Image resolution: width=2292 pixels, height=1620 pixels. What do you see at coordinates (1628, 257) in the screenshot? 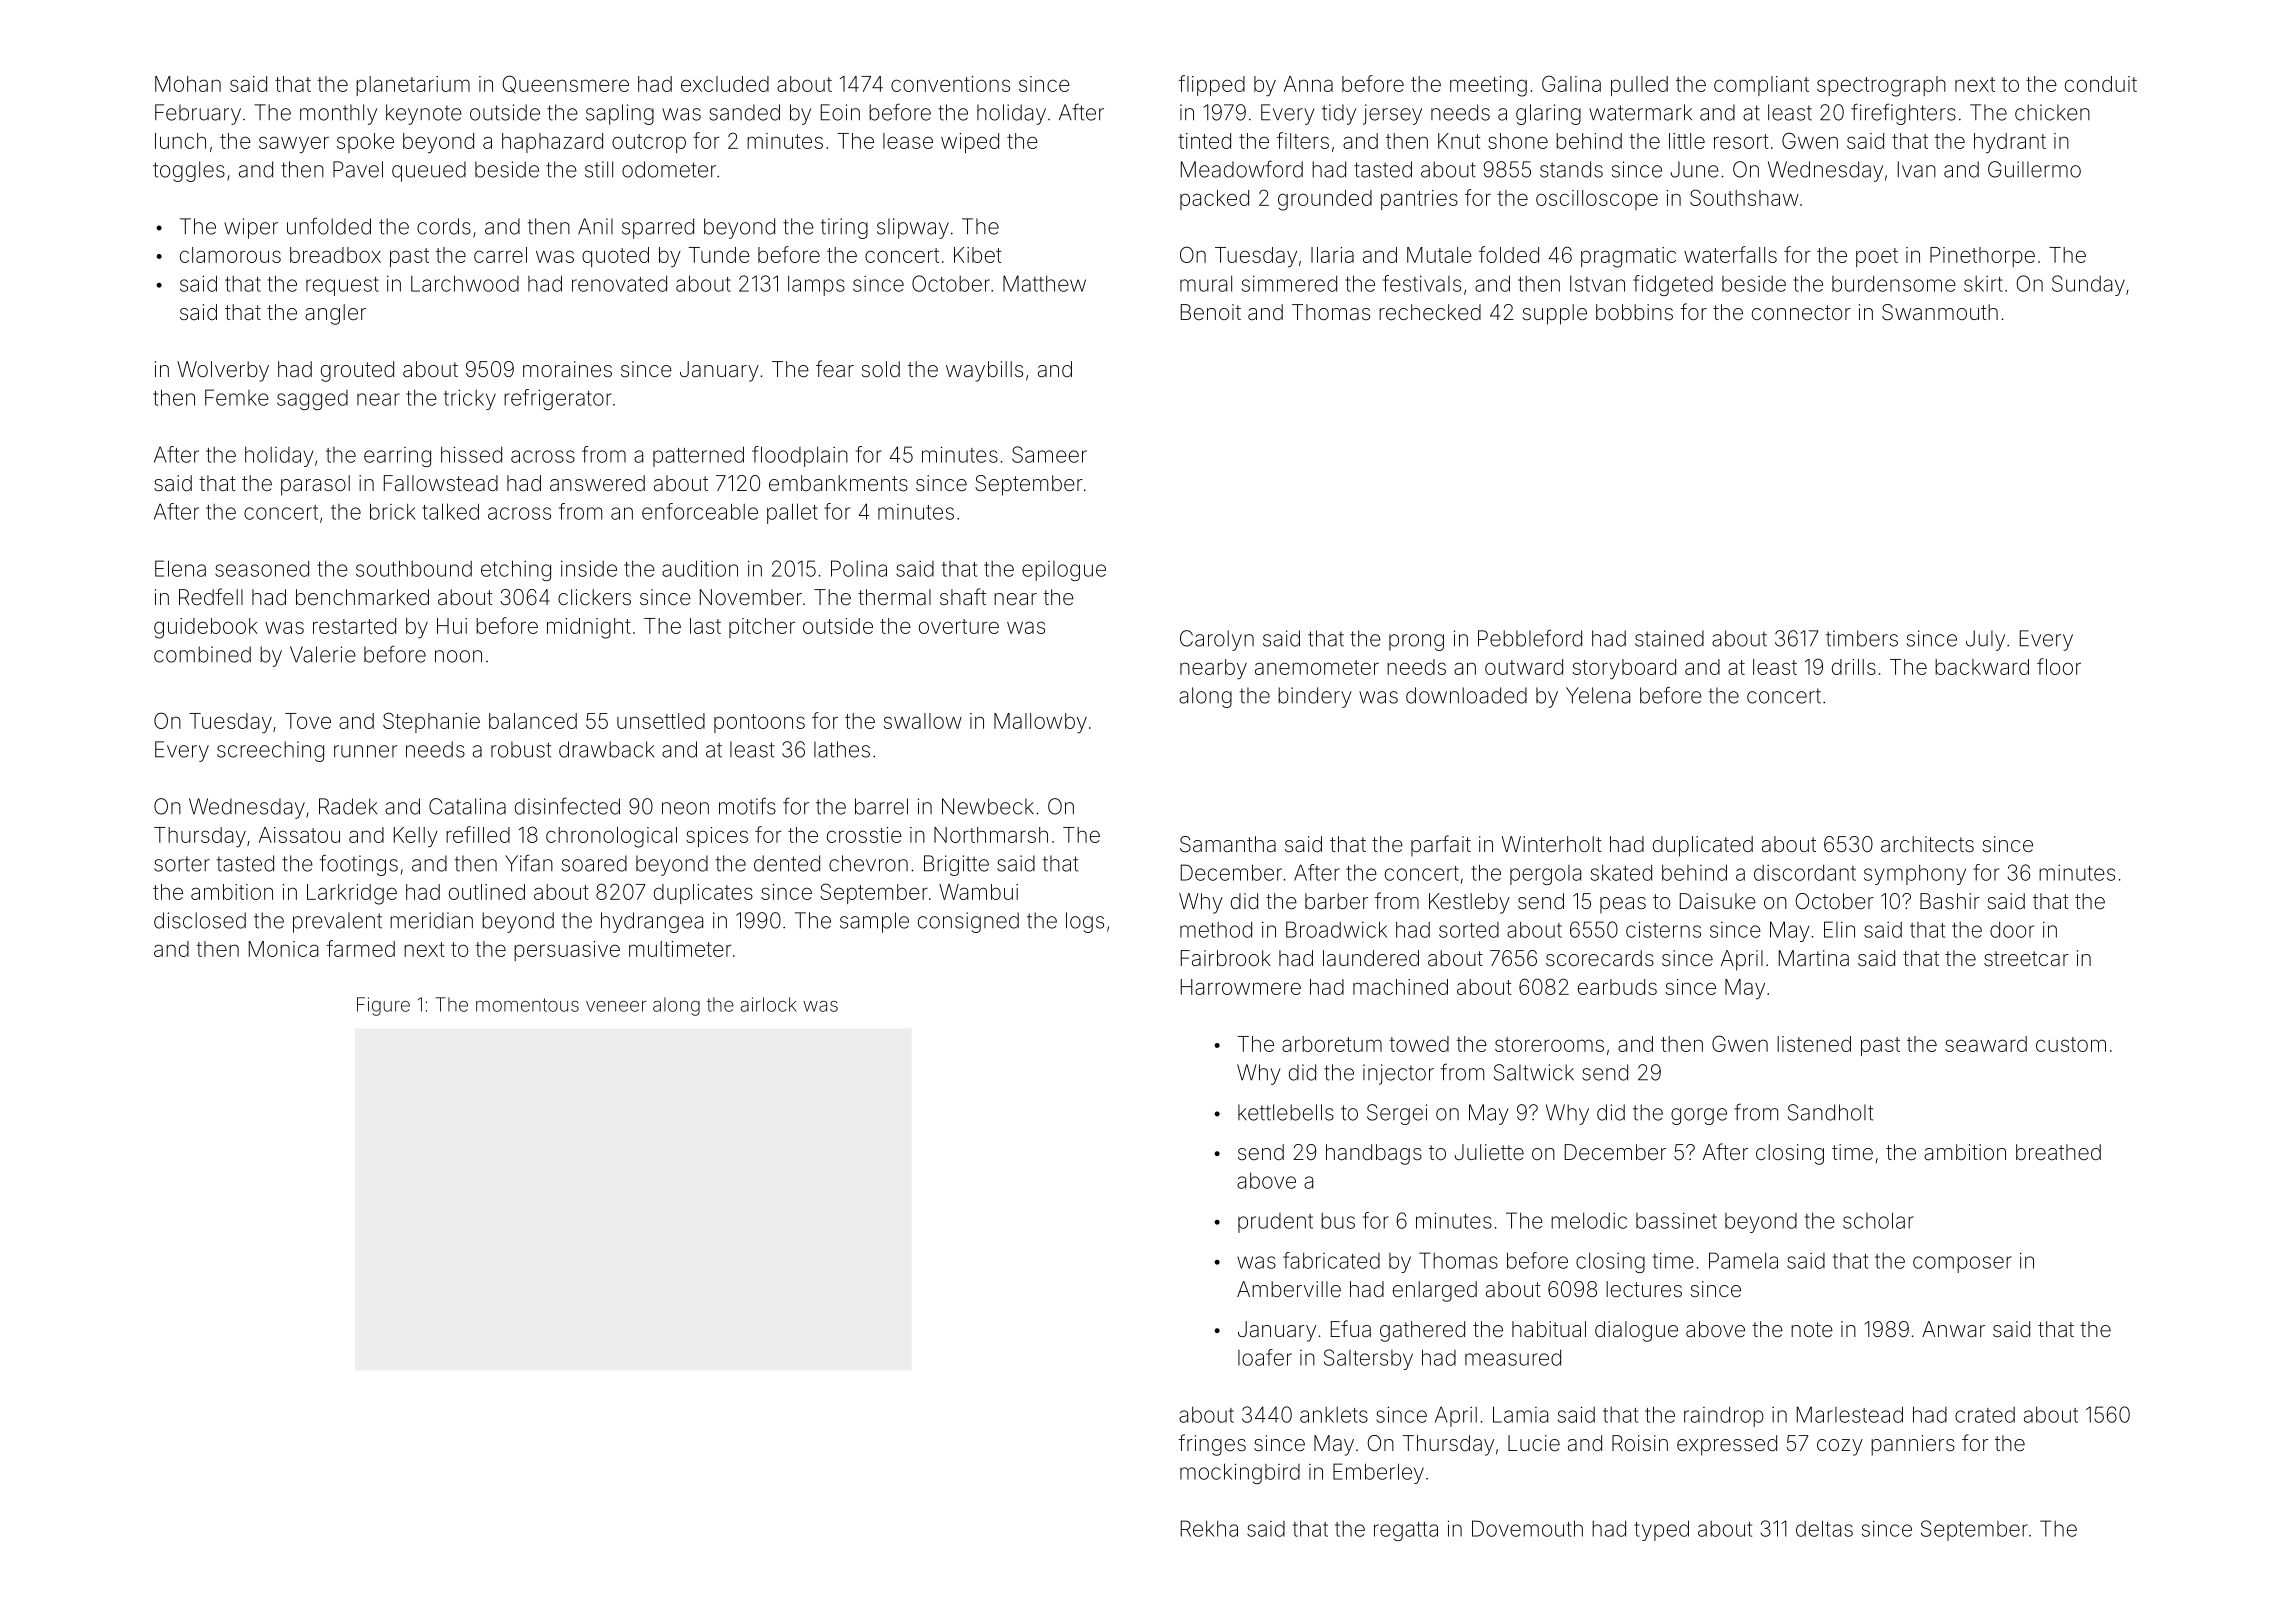
I see `pragmatic` at bounding box center [1628, 257].
